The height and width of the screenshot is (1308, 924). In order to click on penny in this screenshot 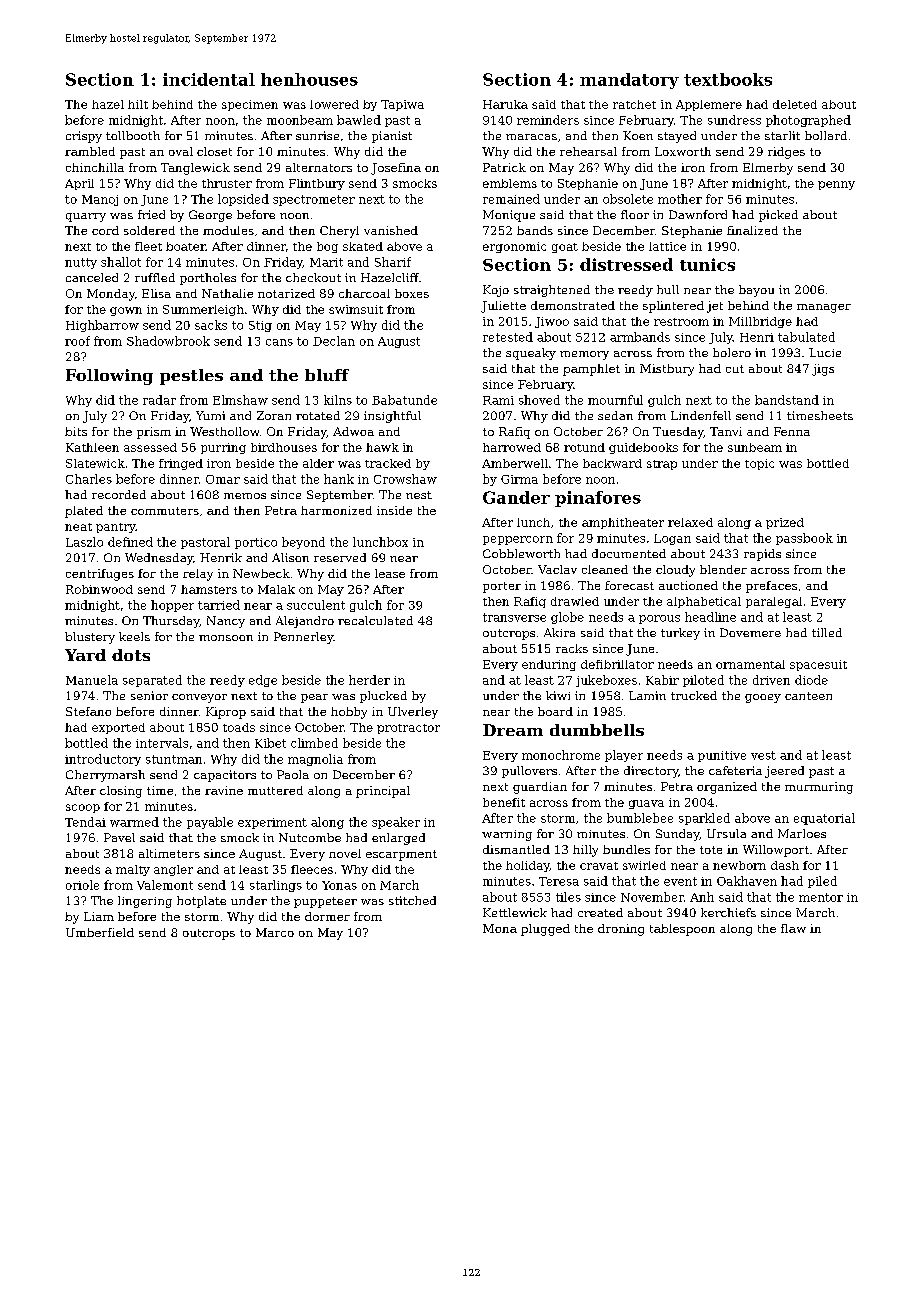, I will do `click(836, 185)`.
